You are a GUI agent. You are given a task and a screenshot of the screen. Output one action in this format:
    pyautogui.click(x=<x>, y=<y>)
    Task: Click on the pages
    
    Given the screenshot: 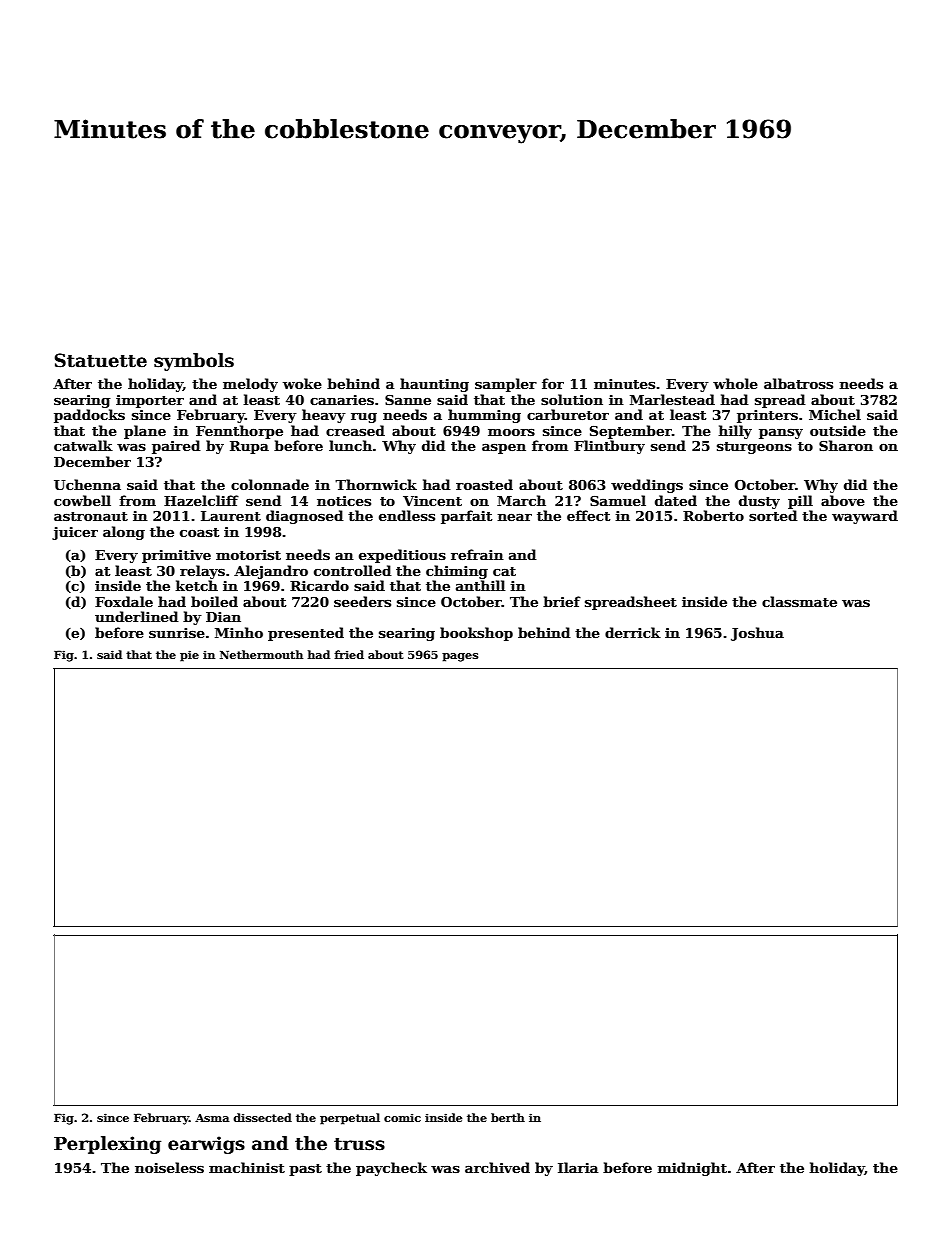 What is the action you would take?
    pyautogui.click(x=460, y=657)
